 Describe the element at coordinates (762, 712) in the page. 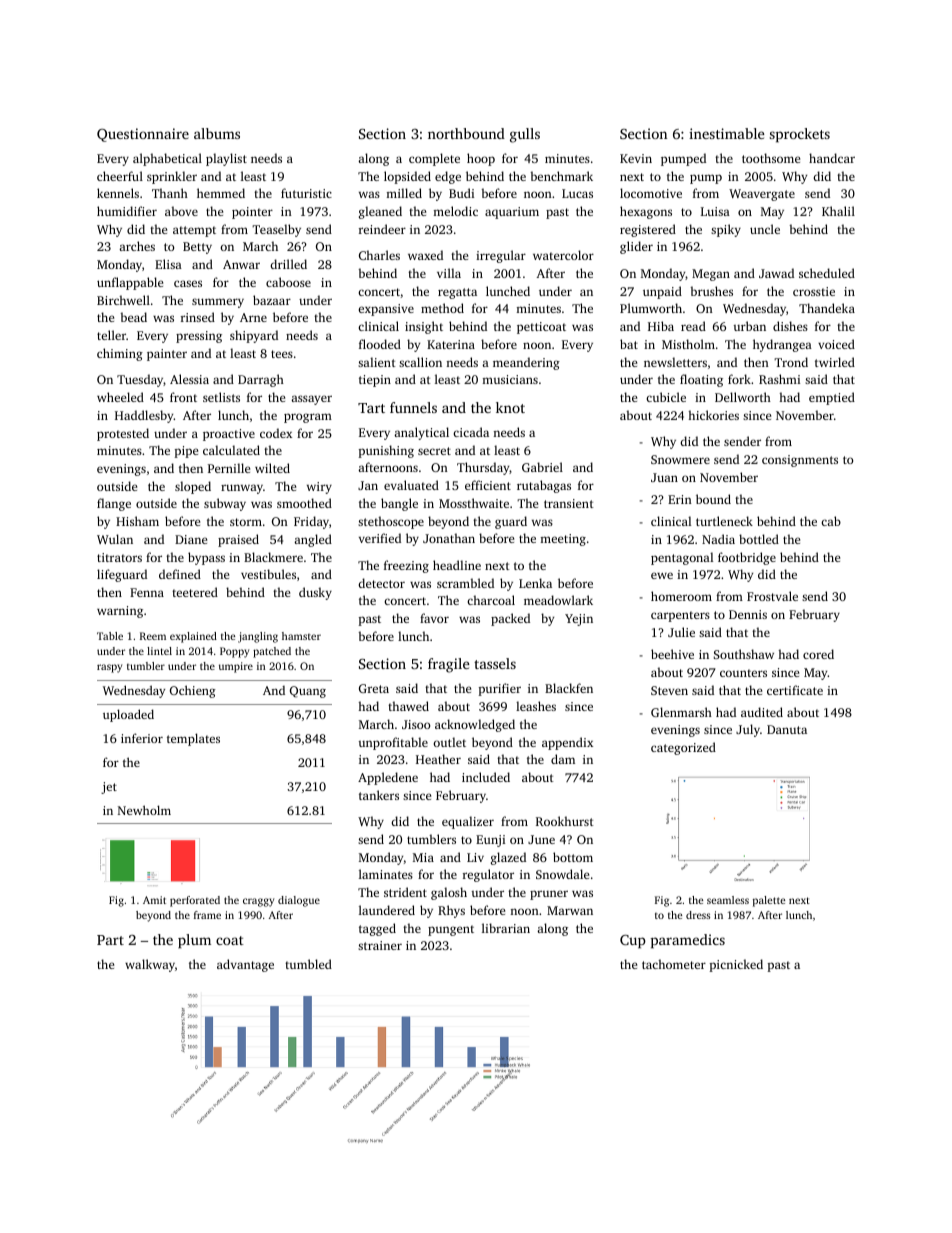

I see `audited` at that location.
